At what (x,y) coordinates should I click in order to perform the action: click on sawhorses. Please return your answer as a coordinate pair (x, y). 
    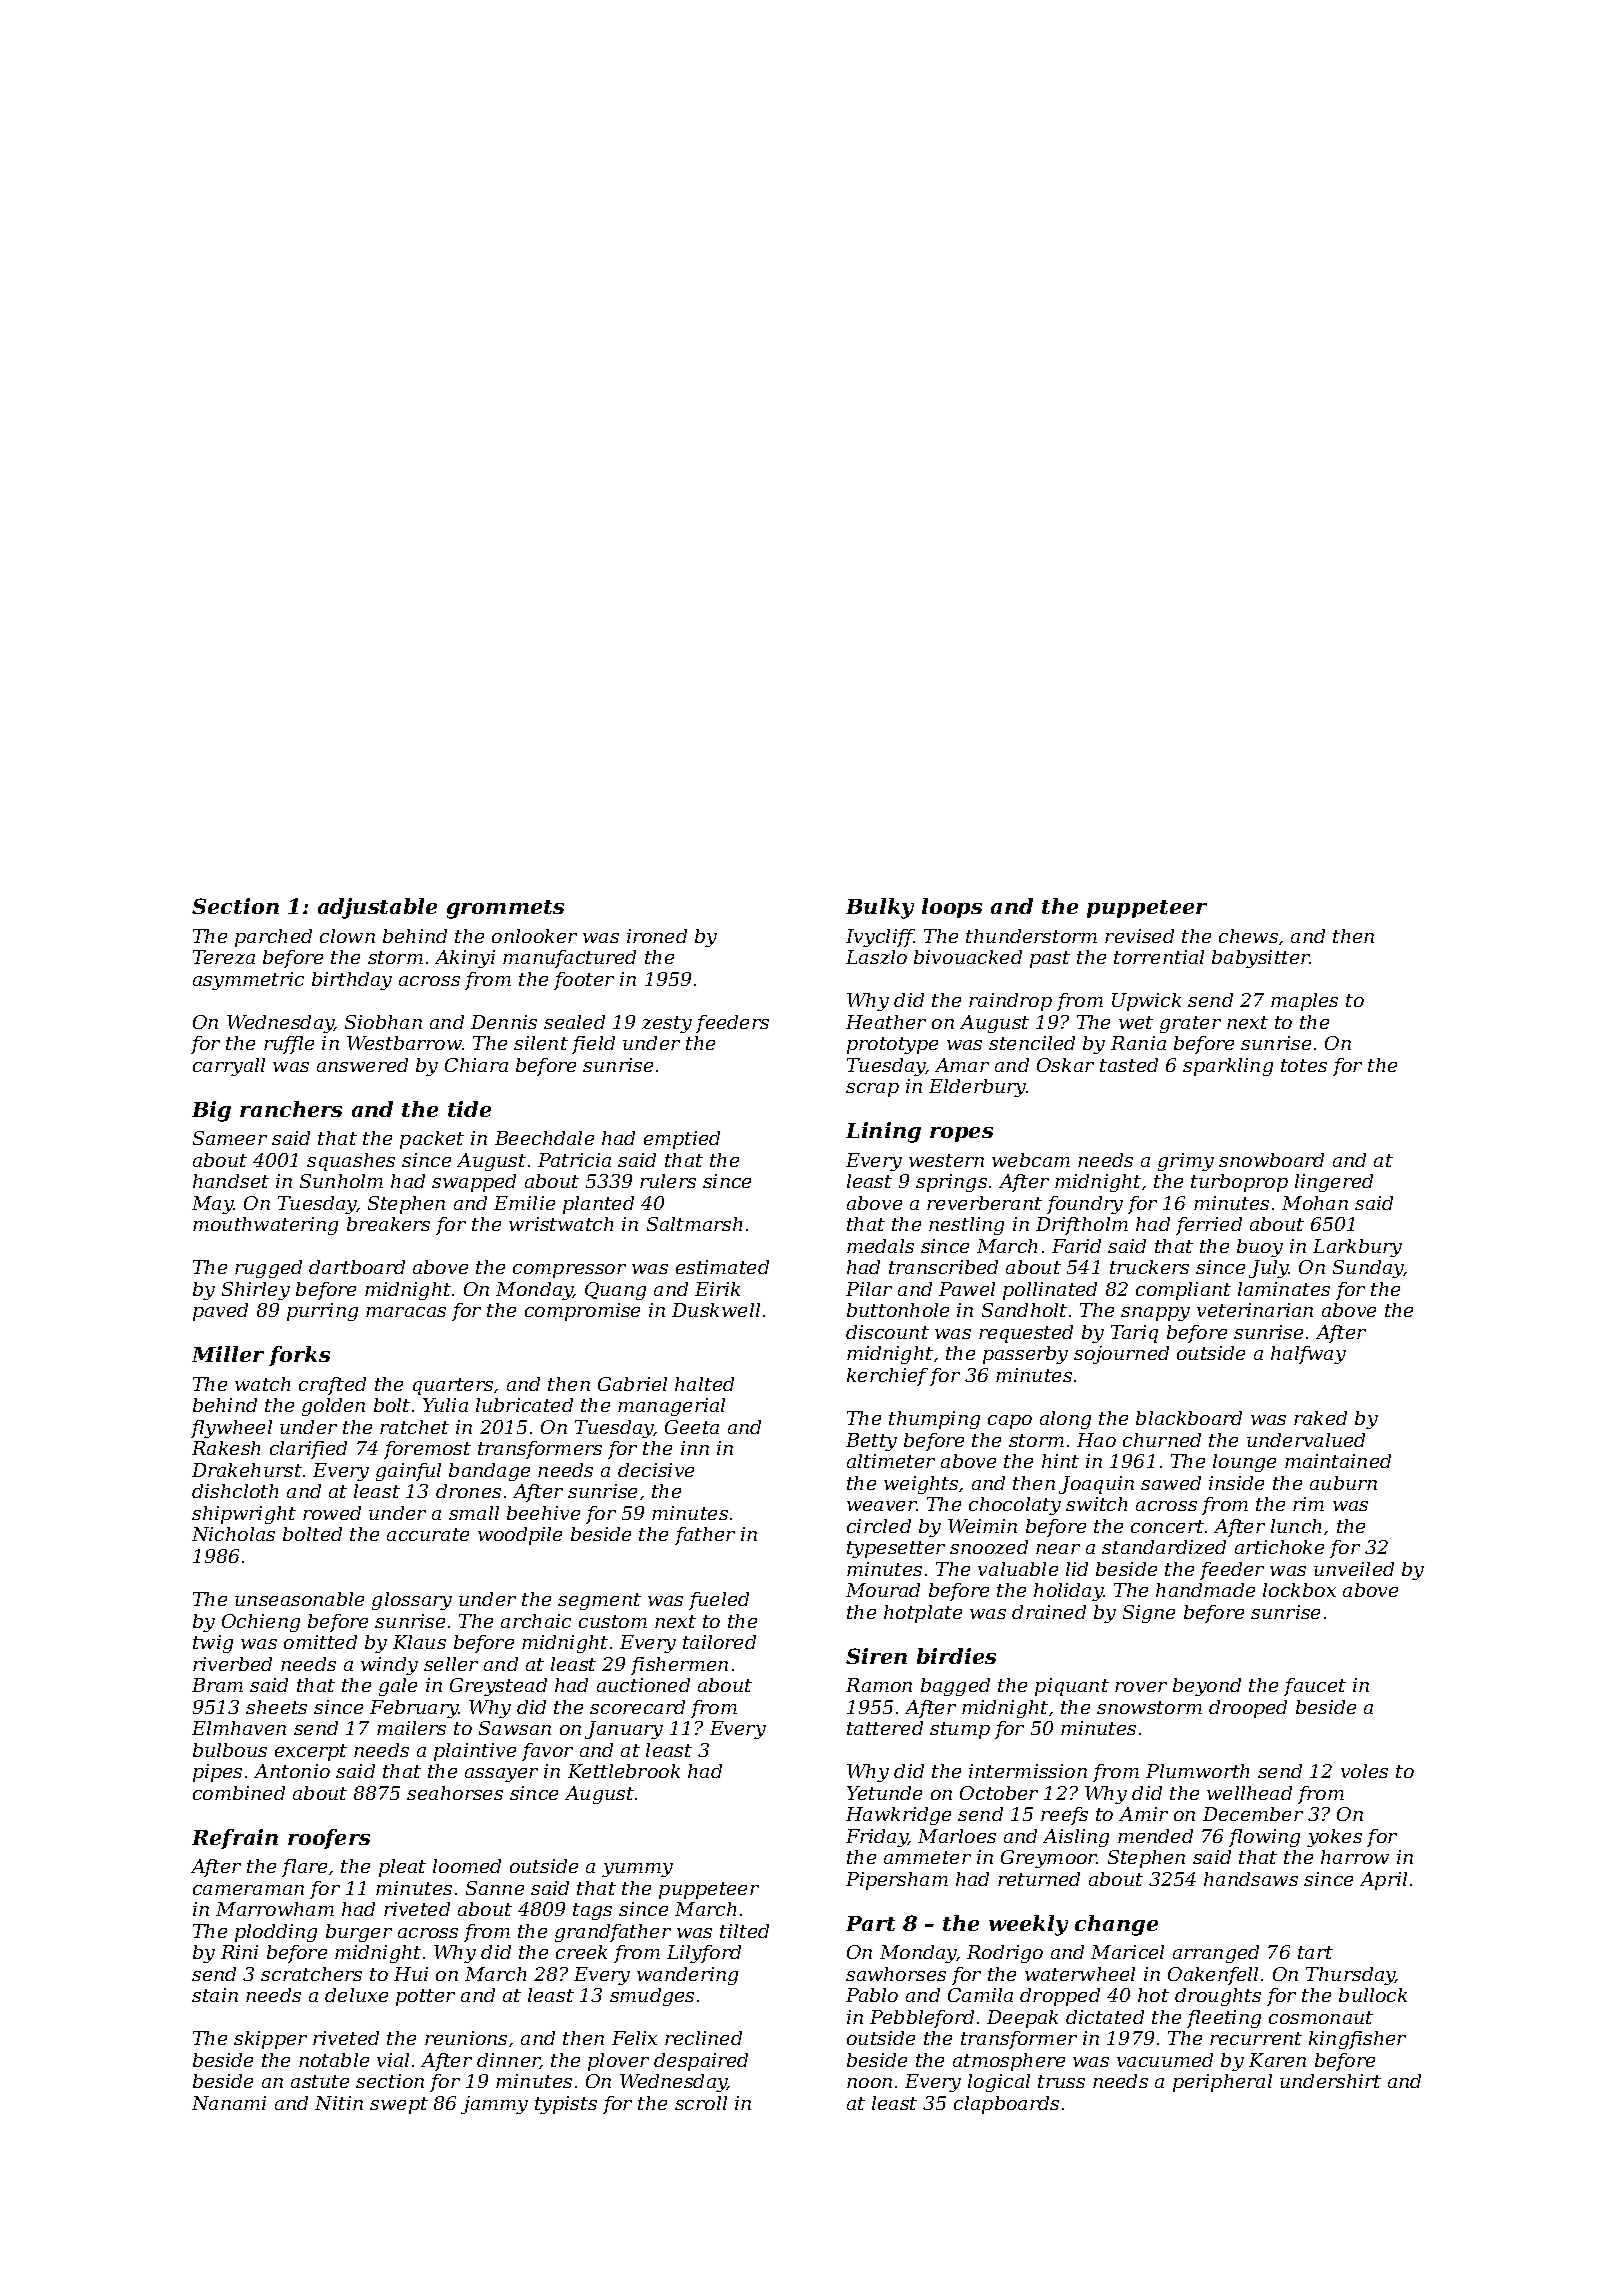
    Looking at the image, I should click on (896, 1974).
